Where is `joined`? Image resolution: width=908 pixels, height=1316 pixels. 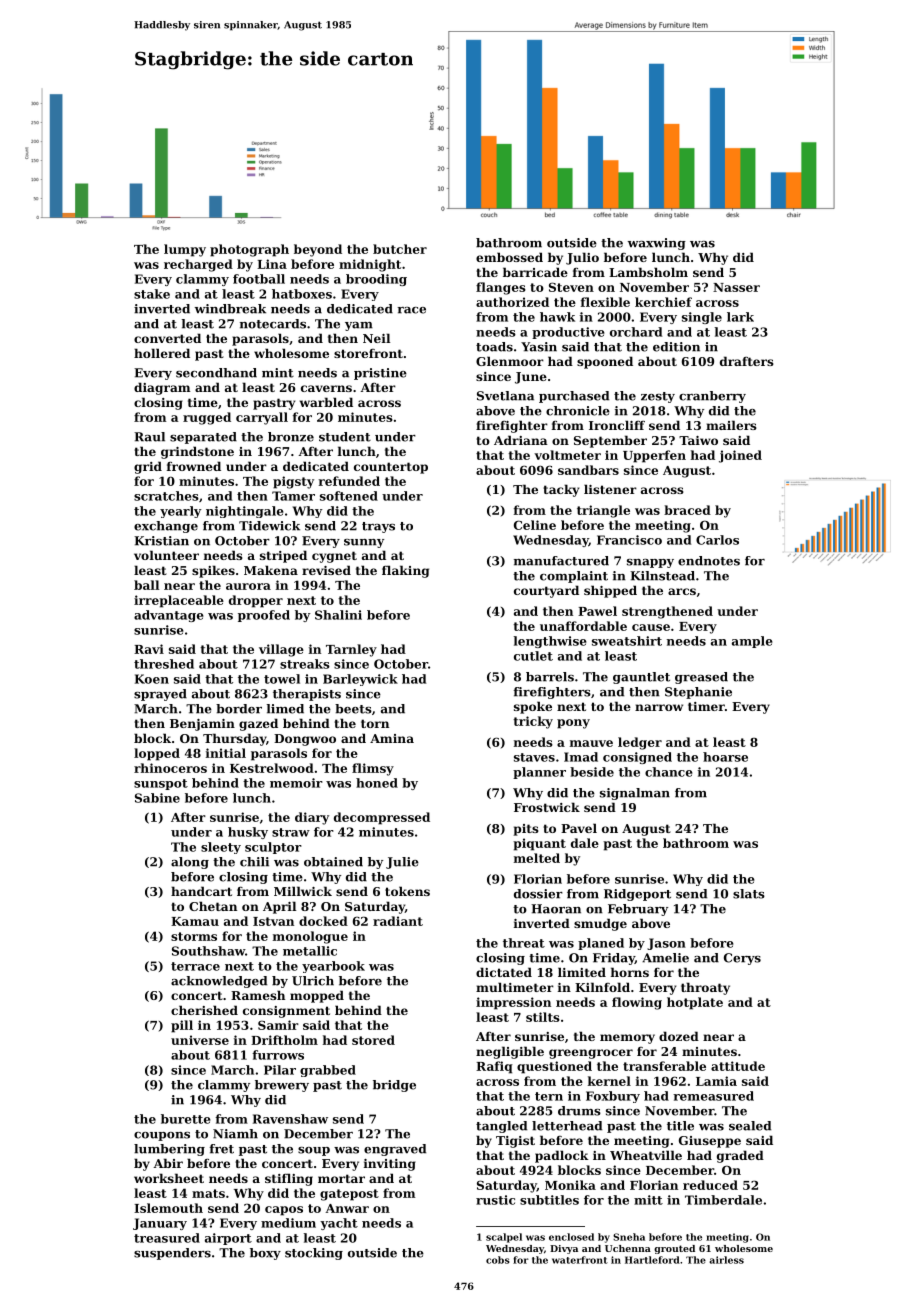
joined is located at coordinates (740, 456).
